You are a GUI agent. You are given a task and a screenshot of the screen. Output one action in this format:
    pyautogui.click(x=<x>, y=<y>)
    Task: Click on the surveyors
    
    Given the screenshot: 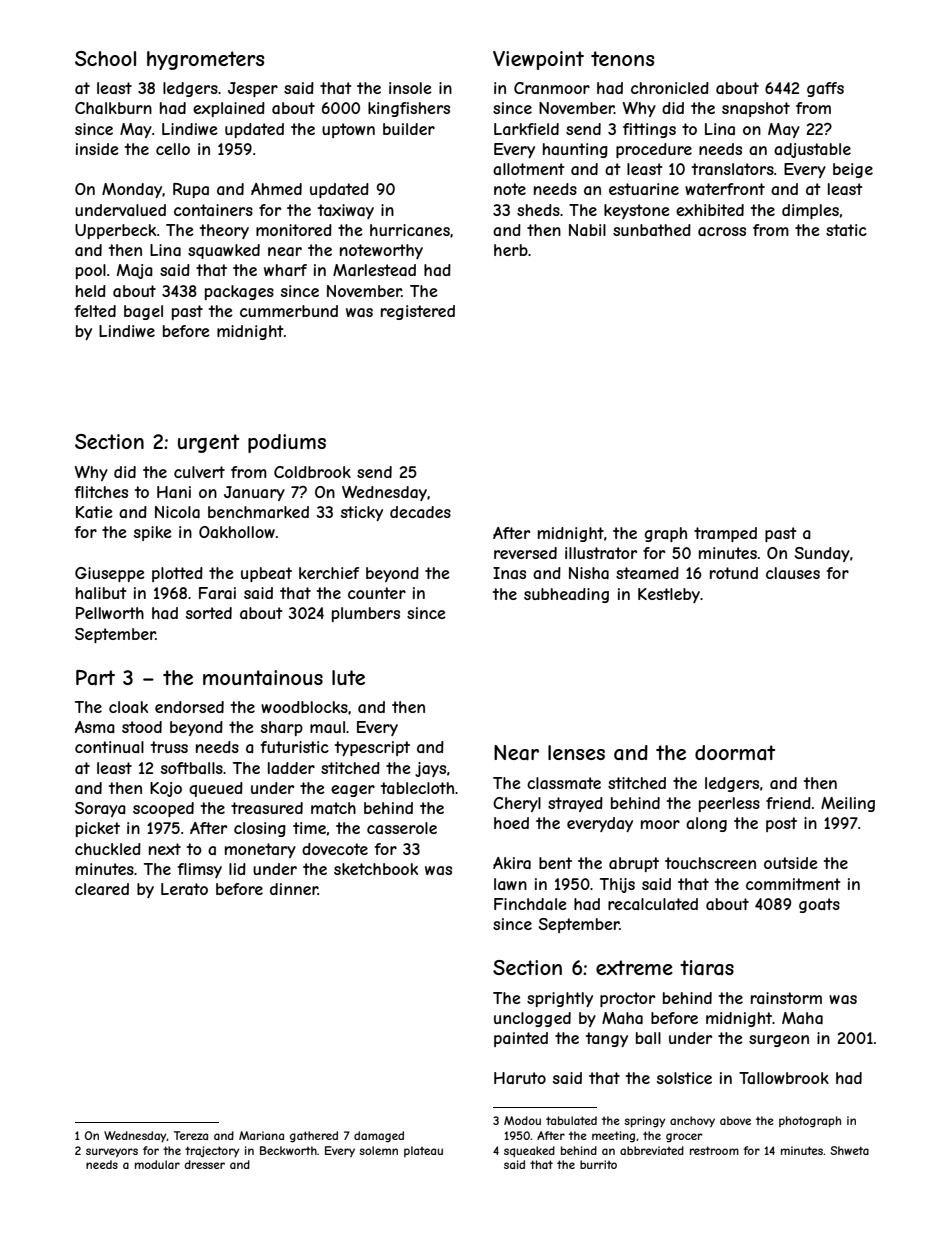 What is the action you would take?
    pyautogui.click(x=112, y=1152)
